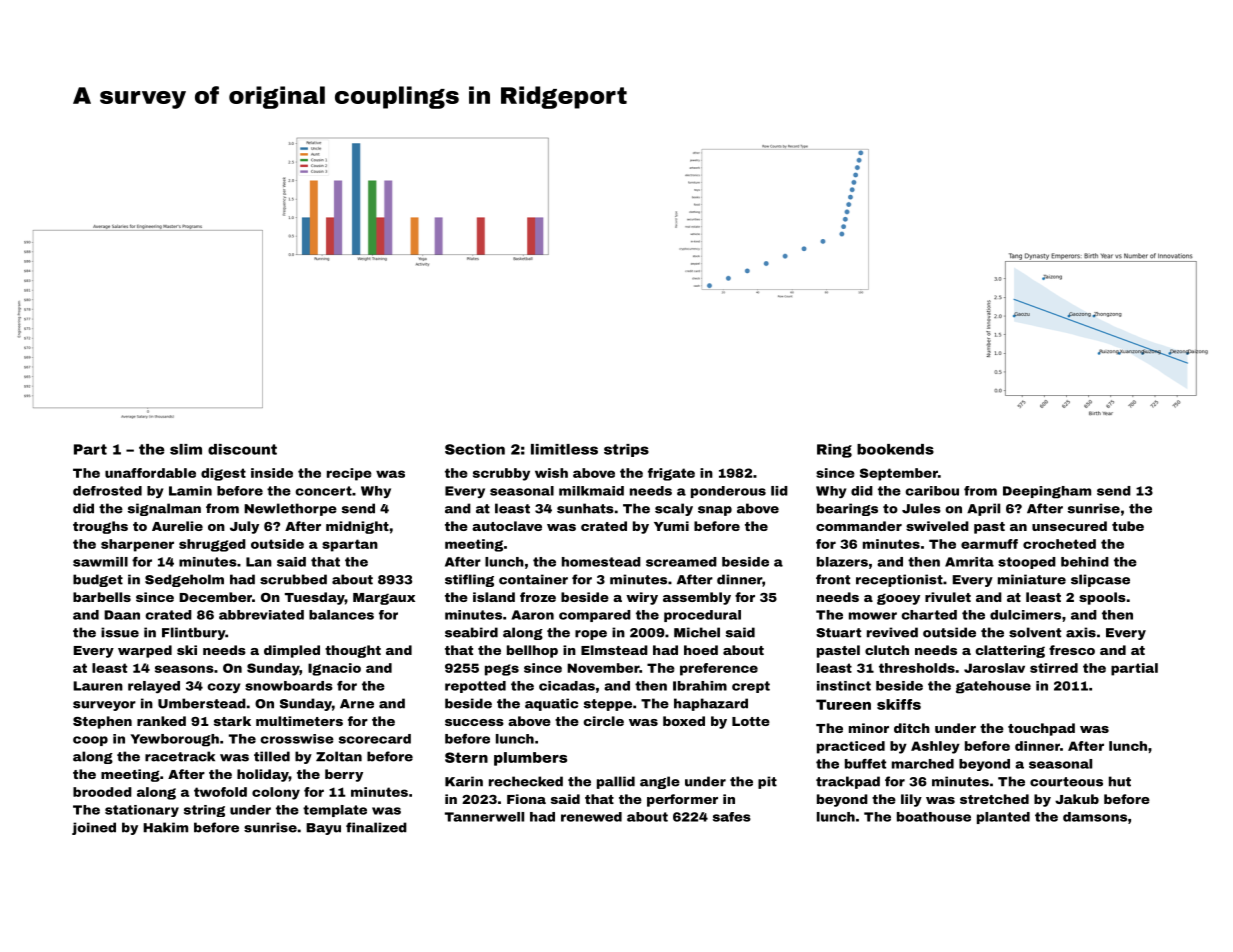 The width and height of the page is (1233, 952). Describe the element at coordinates (297, 739) in the page. I see `crosswise` at that location.
